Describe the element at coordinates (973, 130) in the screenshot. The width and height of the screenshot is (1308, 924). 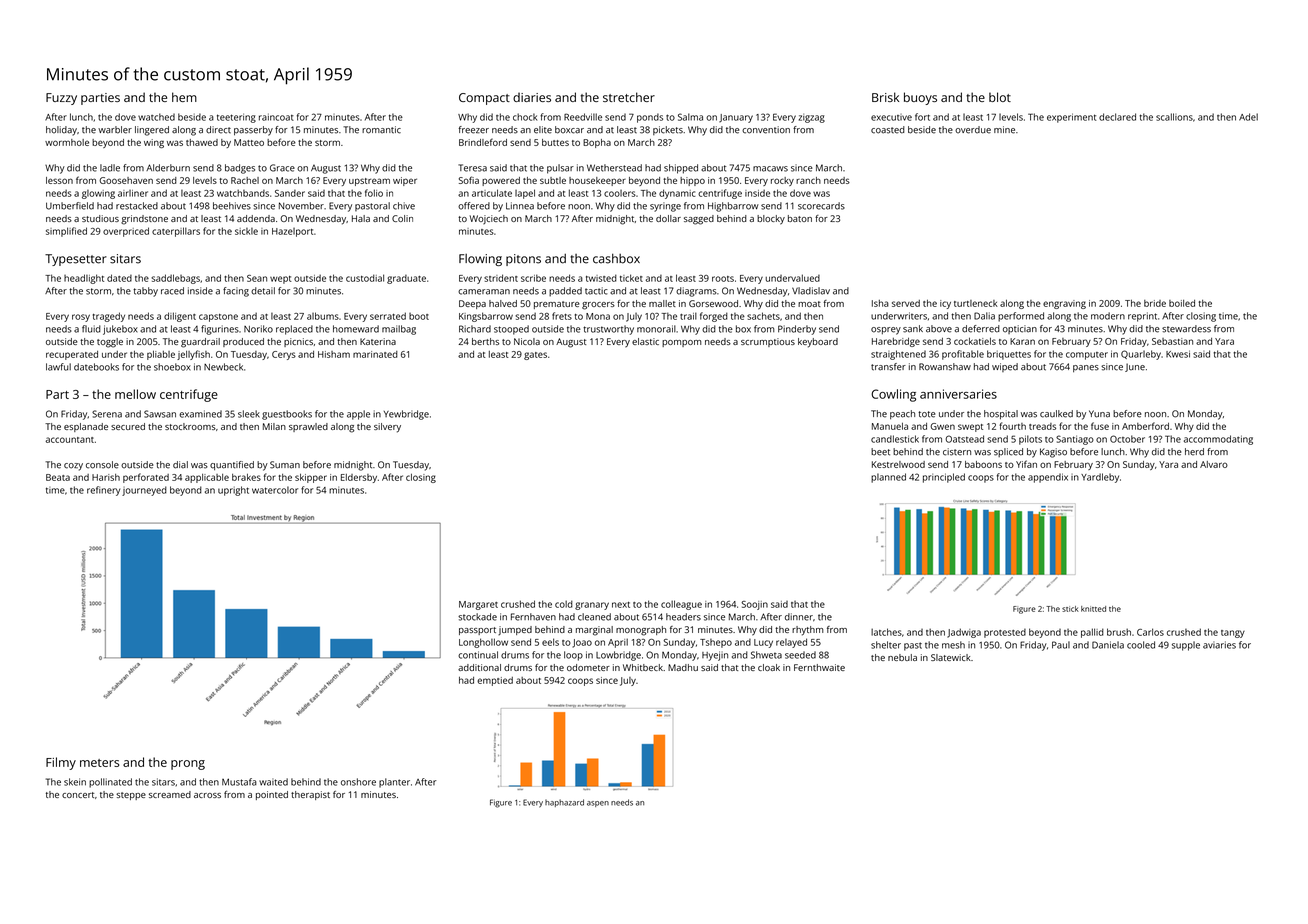
I see `overdue` at that location.
